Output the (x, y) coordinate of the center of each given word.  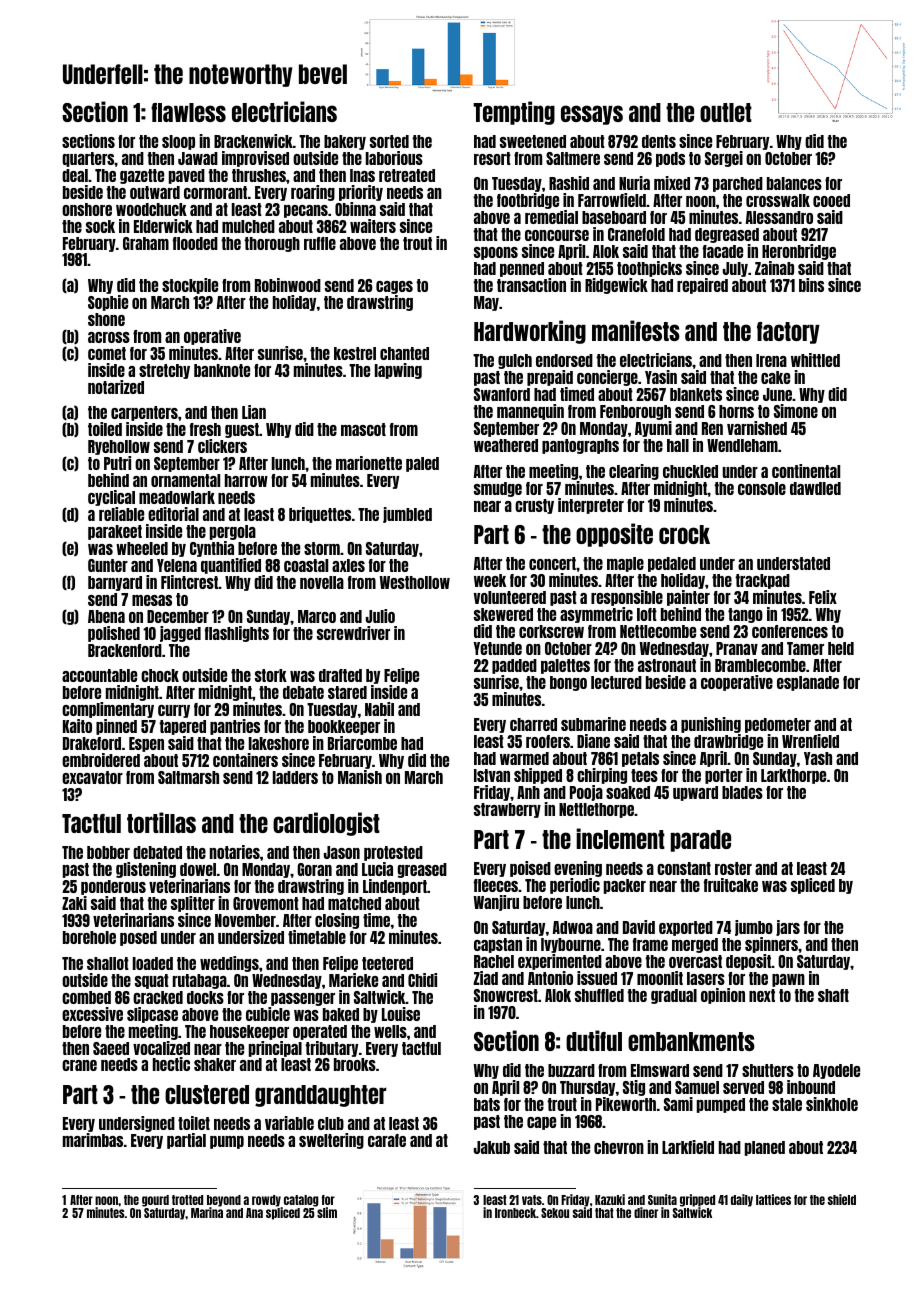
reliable (121, 514)
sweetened (533, 141)
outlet (726, 112)
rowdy (266, 1201)
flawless (188, 112)
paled (422, 464)
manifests (636, 330)
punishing (711, 725)
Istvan (492, 775)
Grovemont (266, 903)
